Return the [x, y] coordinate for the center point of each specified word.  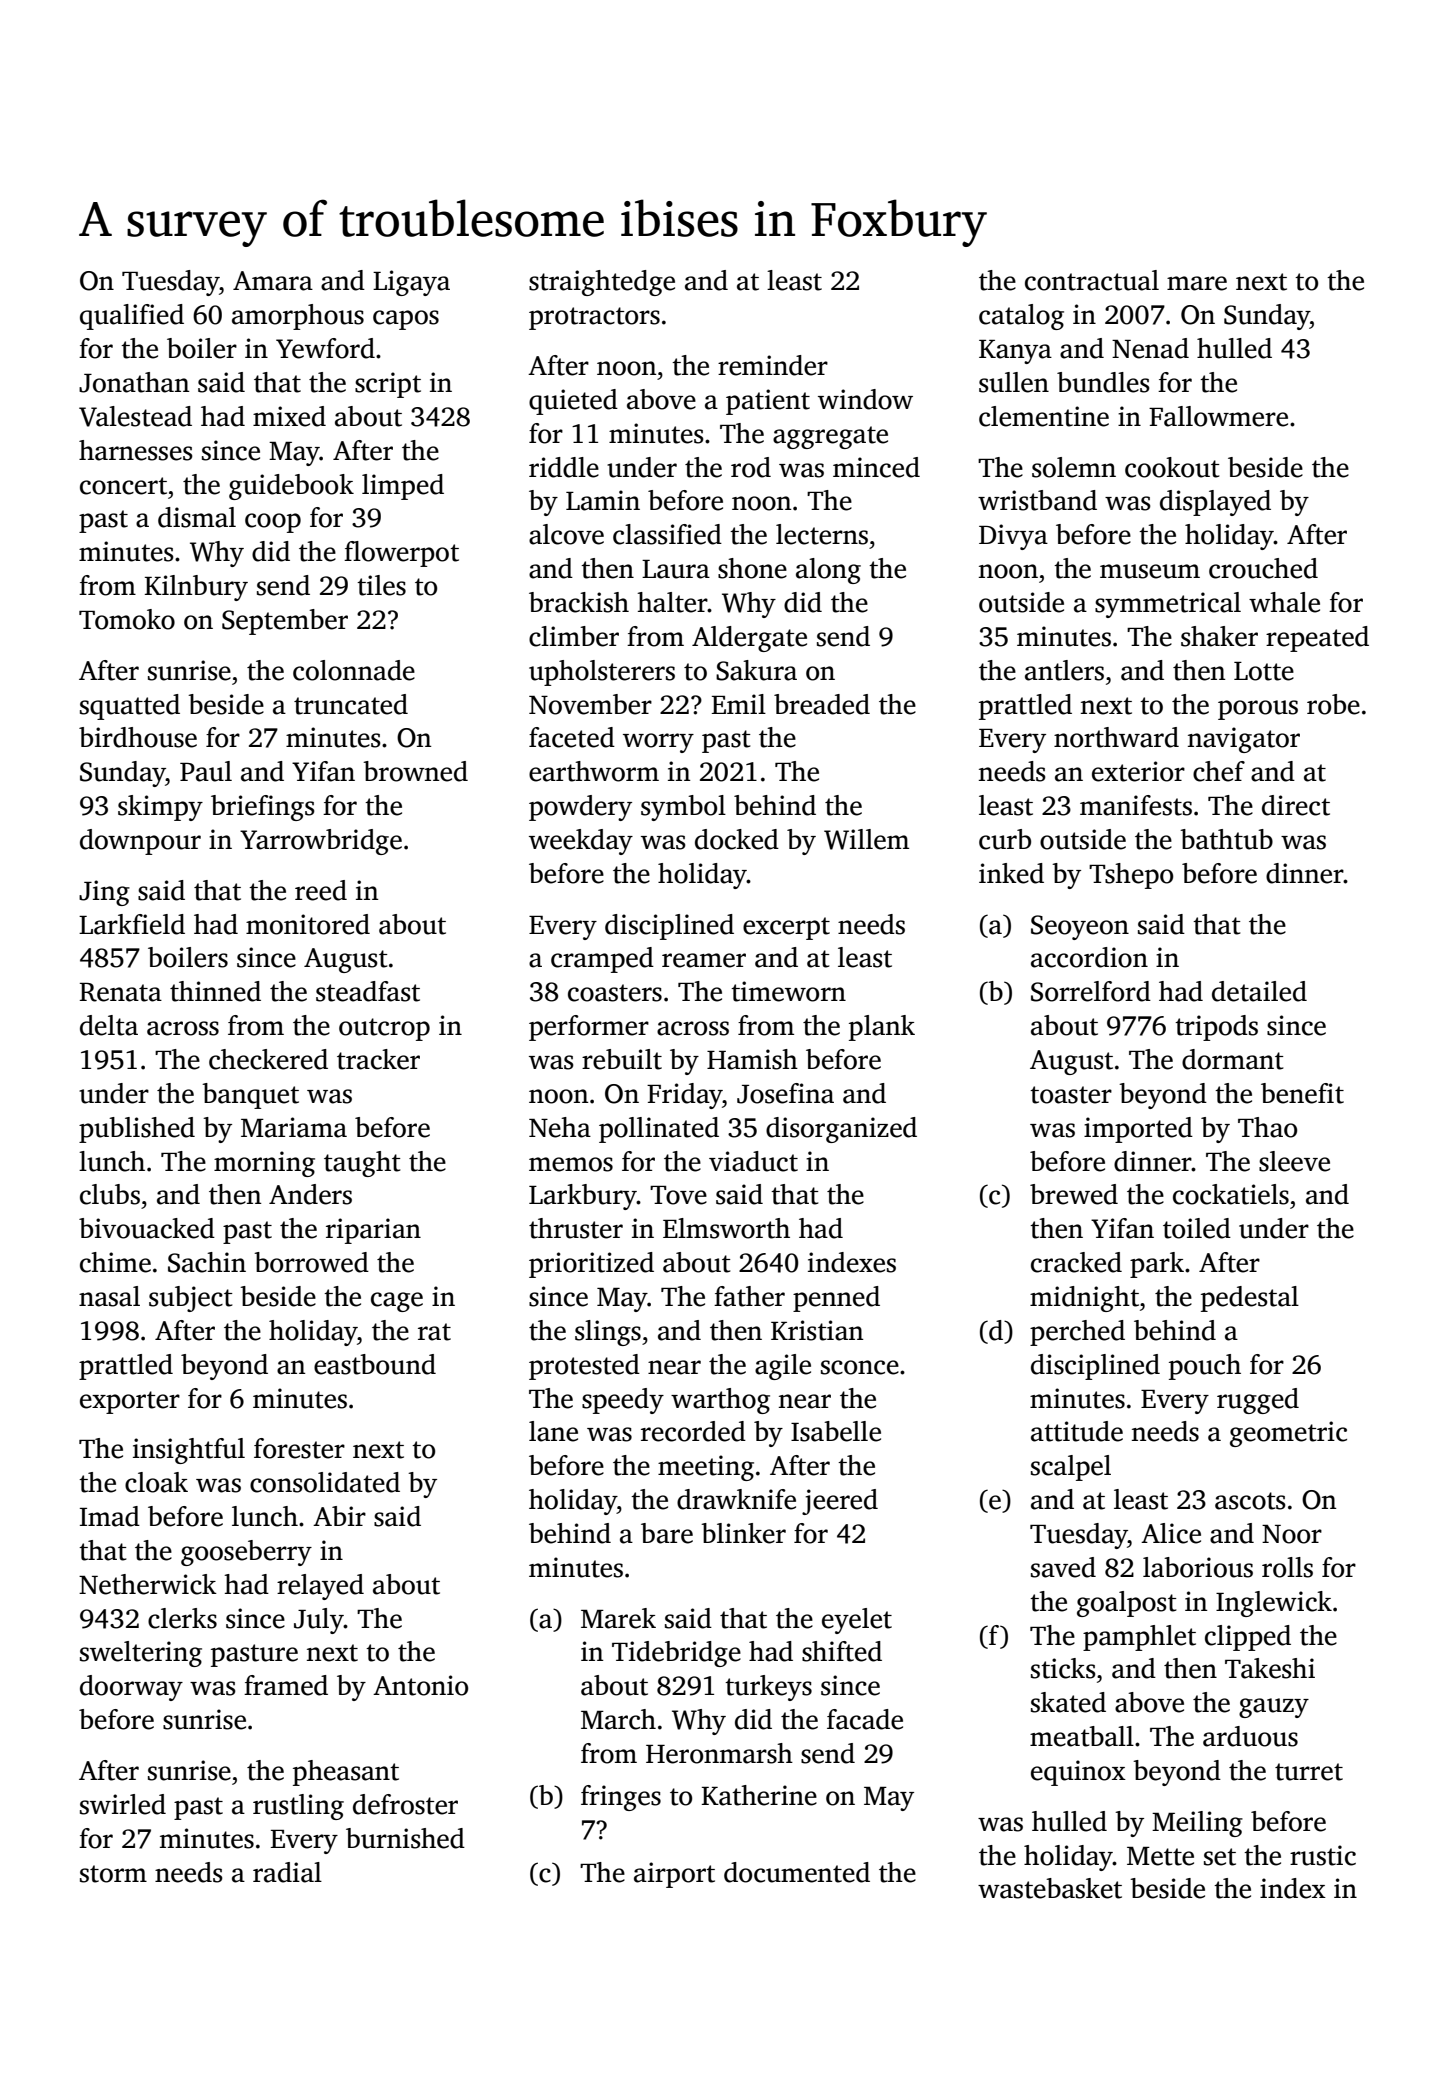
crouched [1263, 568]
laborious [1198, 1567]
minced [876, 467]
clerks [182, 1618]
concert [123, 486]
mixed [289, 416]
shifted [842, 1651]
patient [768, 402]
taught [362, 1164]
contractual [1092, 280]
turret [1309, 1772]
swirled [123, 1804]
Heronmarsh [719, 1753]
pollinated [659, 1130]
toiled [1197, 1228]
